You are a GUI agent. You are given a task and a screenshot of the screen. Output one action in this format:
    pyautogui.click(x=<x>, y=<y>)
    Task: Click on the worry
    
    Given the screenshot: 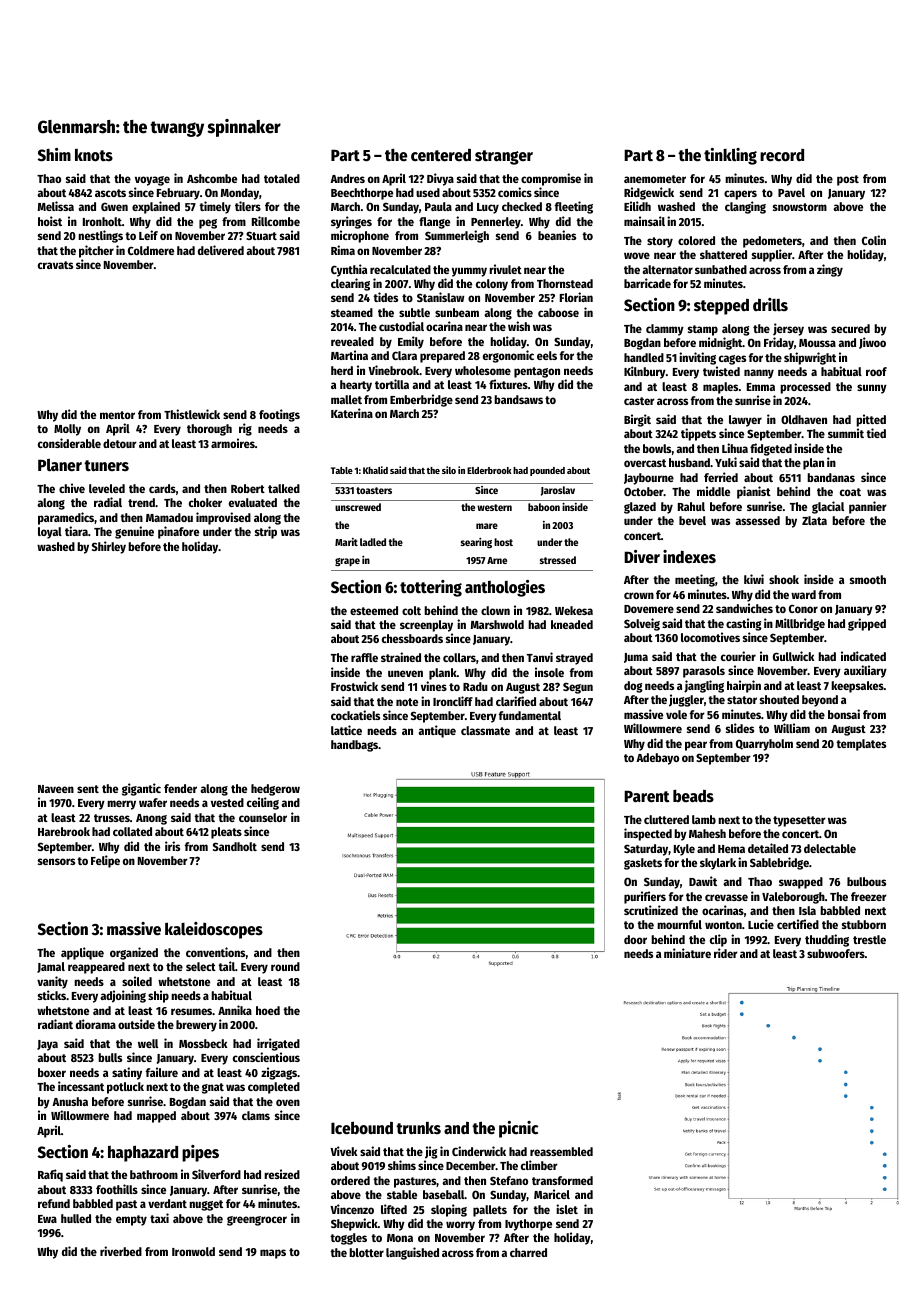 What is the action you would take?
    pyautogui.click(x=460, y=1226)
